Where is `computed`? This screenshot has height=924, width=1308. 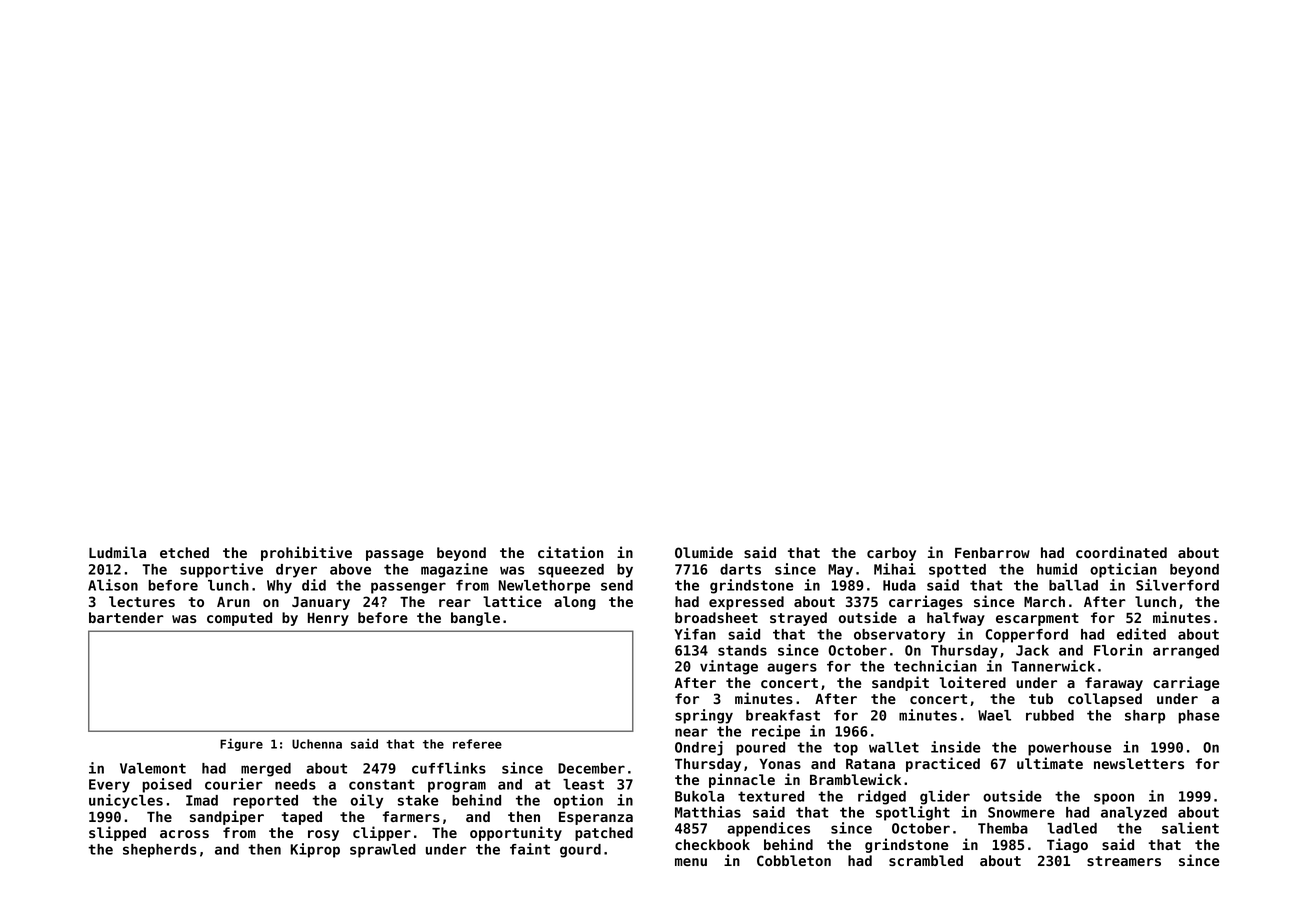
computed is located at coordinates (239, 619).
